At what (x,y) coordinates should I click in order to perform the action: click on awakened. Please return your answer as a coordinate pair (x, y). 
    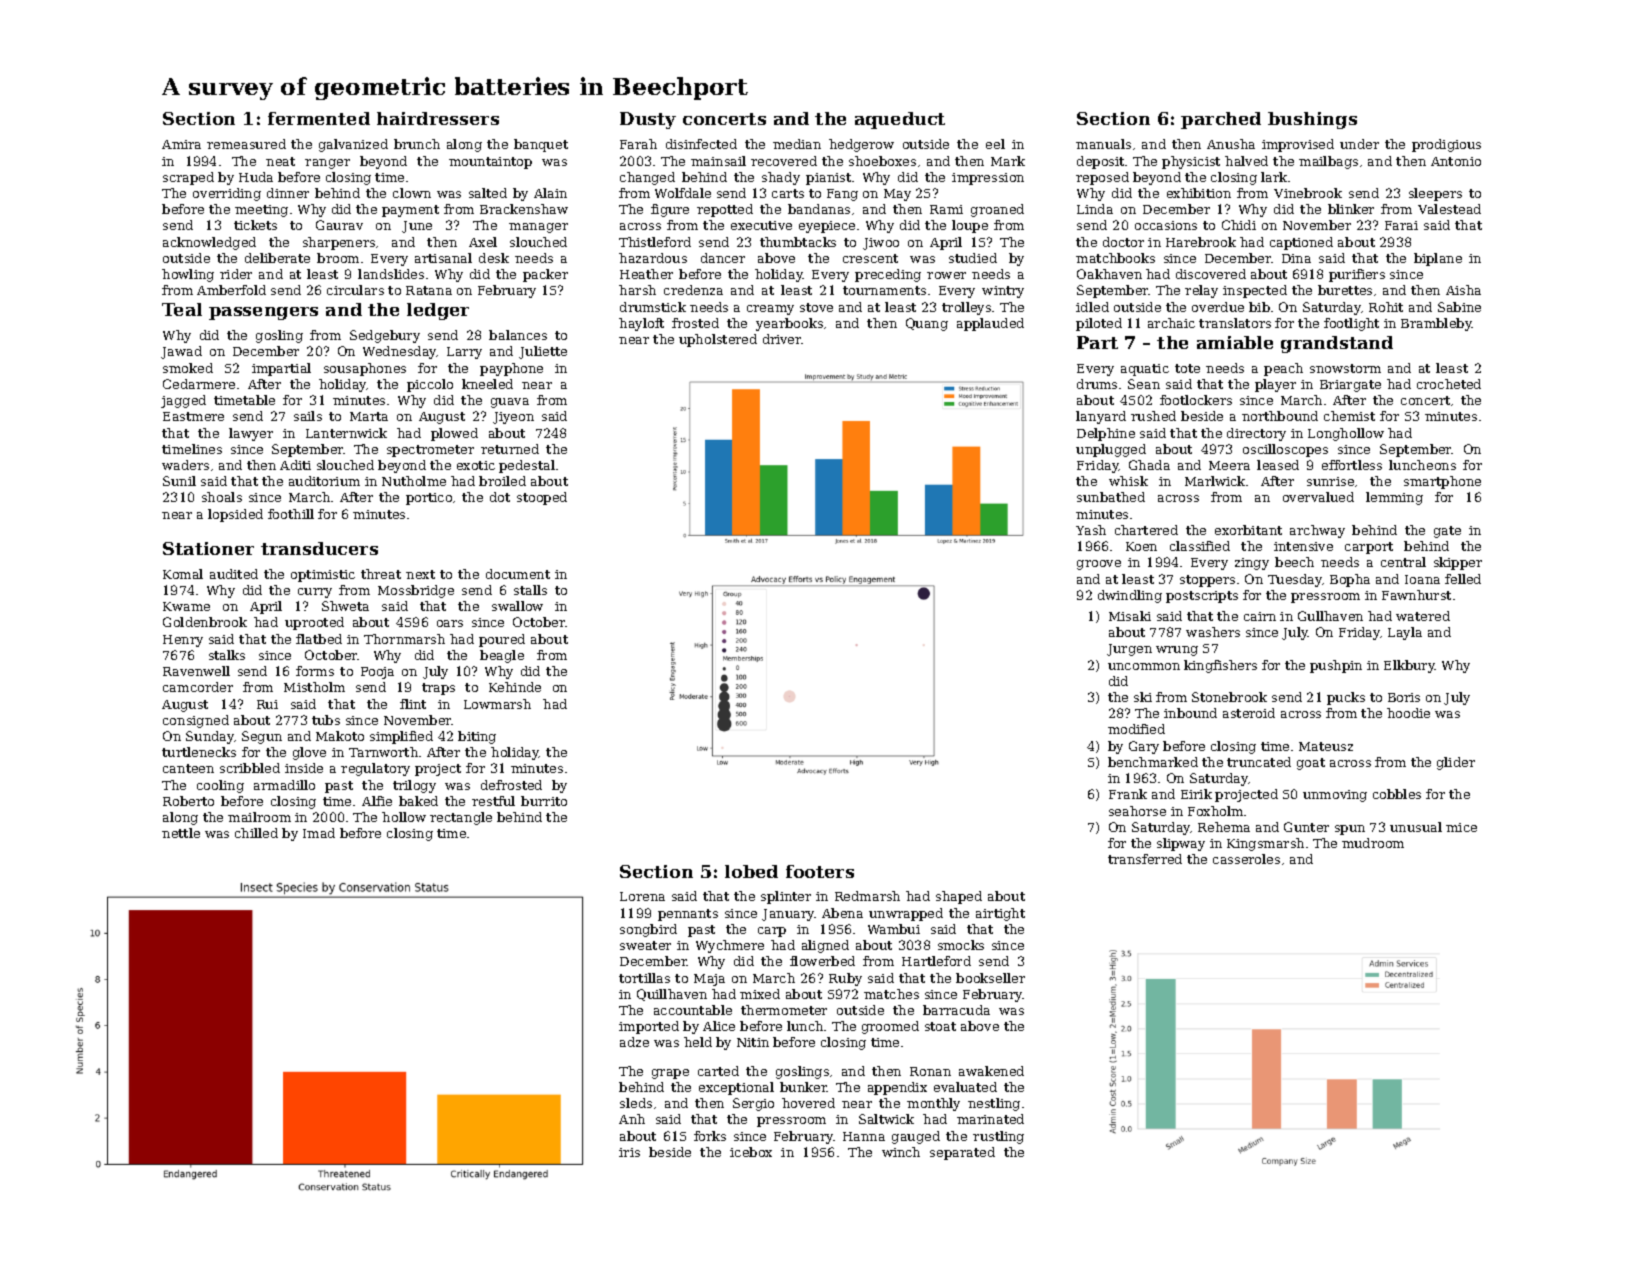
    Looking at the image, I should click on (991, 1071).
